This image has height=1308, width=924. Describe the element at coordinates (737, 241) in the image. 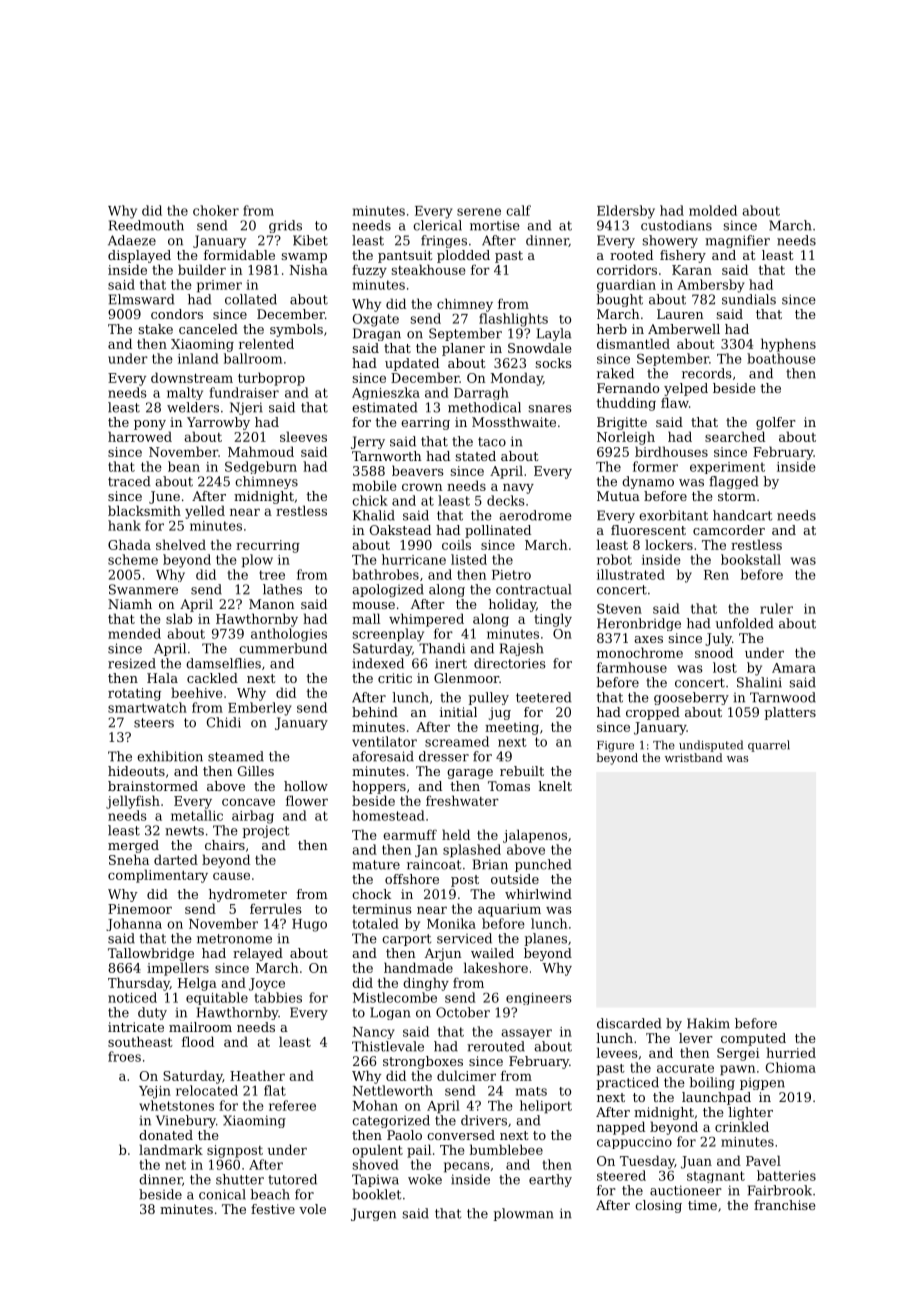

I see `magnifier` at that location.
